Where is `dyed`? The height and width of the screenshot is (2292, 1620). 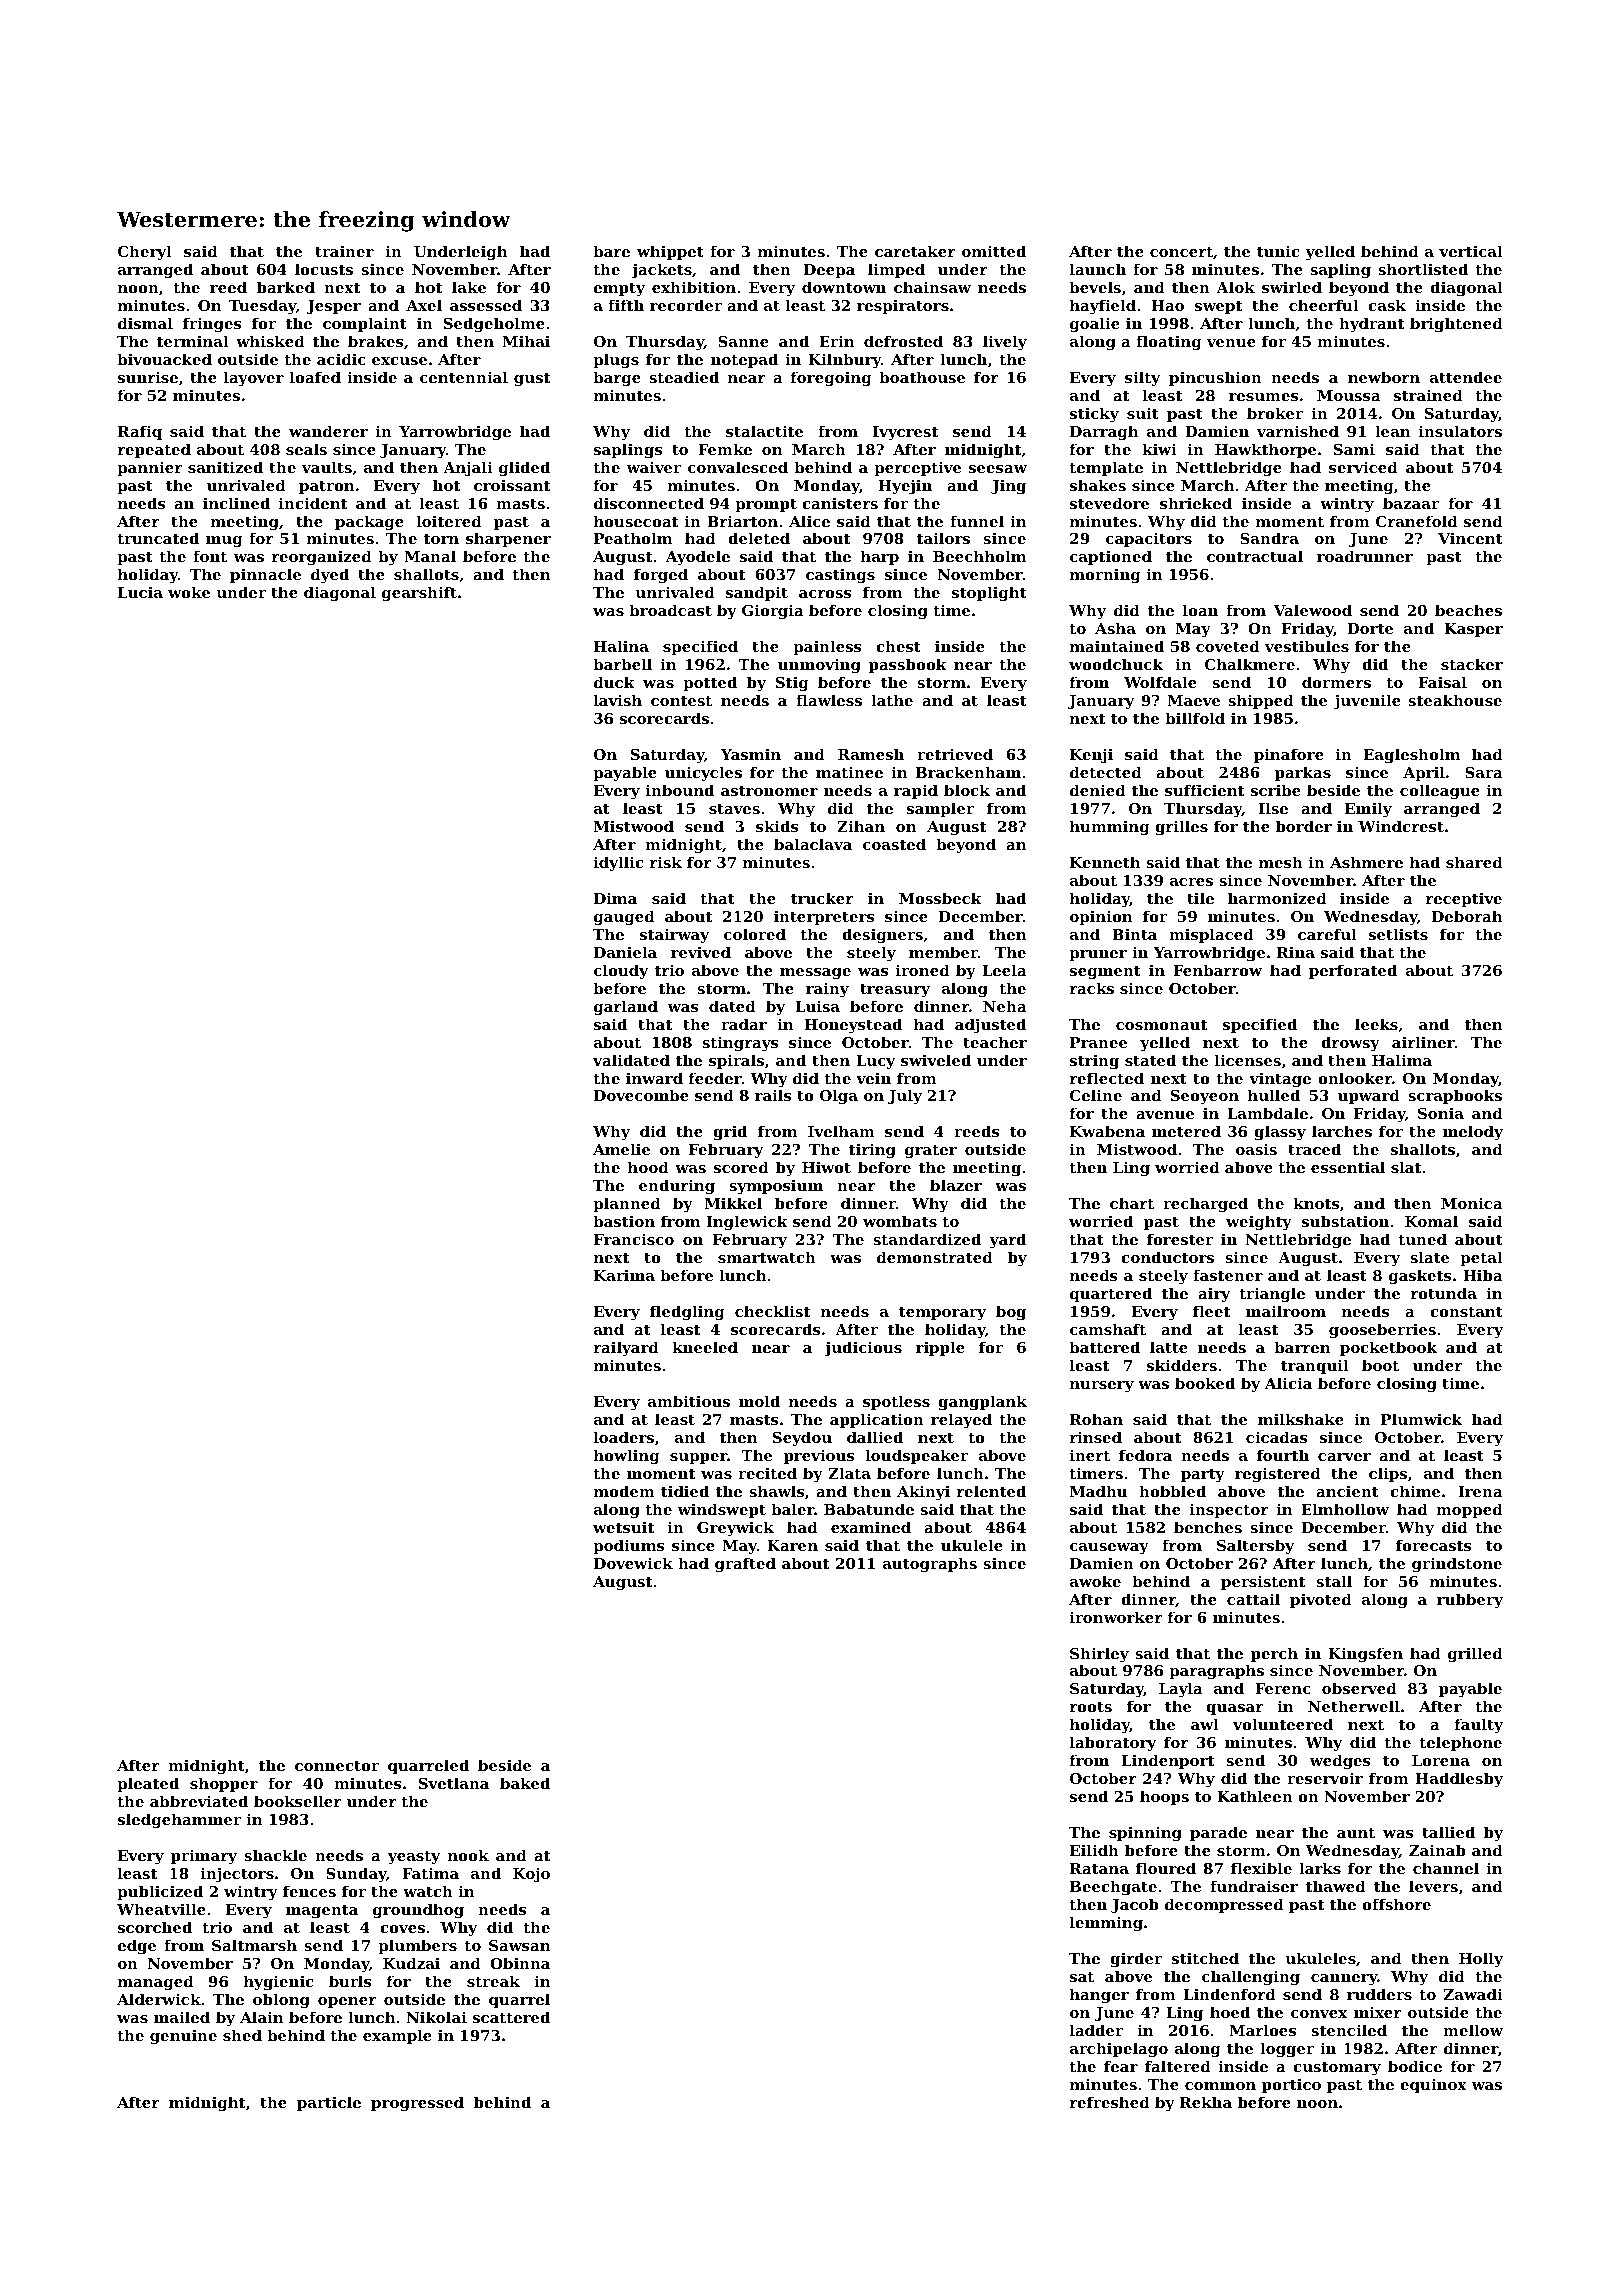
dyed is located at coordinates (330, 576).
